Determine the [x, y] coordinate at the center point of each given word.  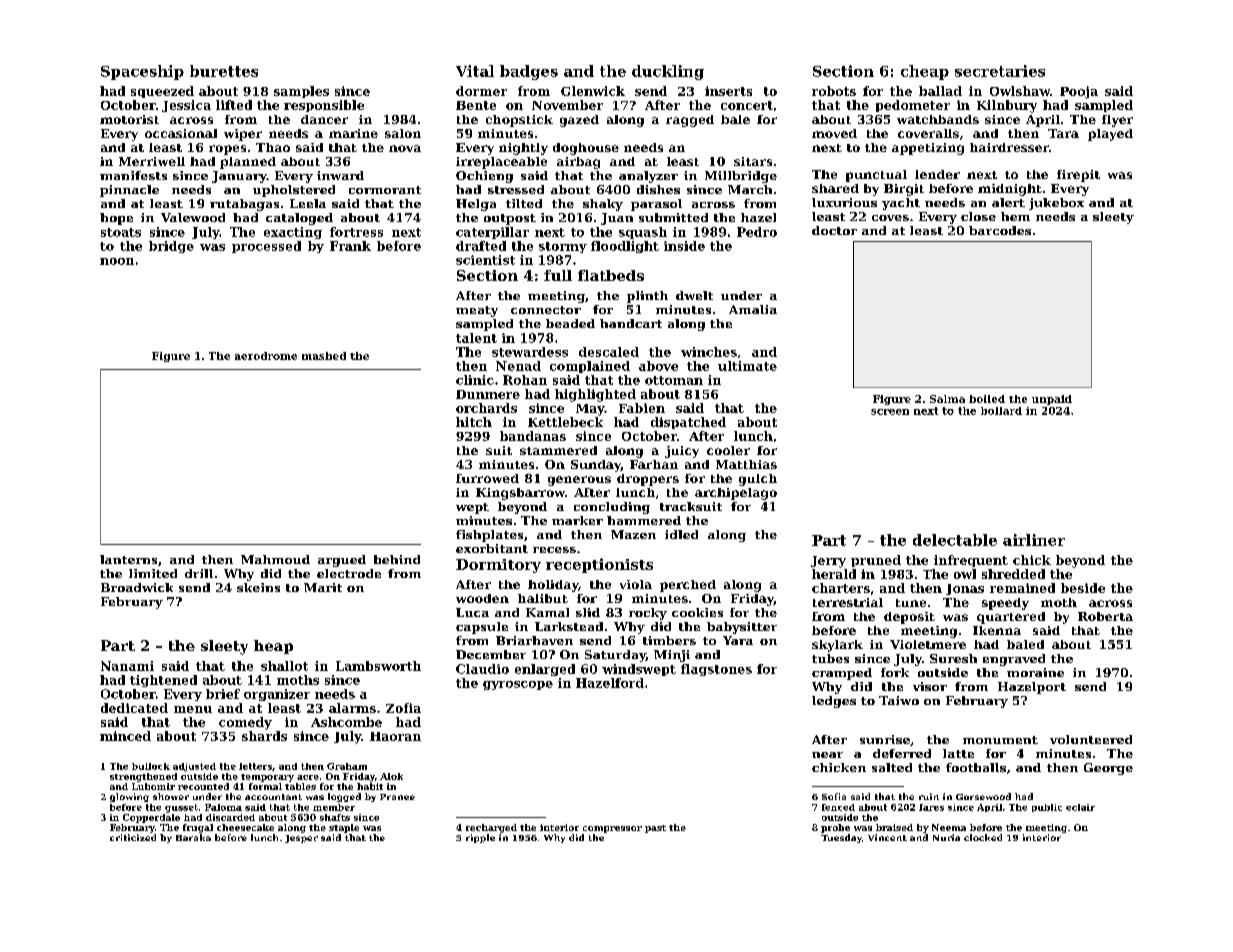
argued [342, 561]
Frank [350, 246]
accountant [273, 797]
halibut [543, 598]
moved [834, 133]
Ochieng [484, 177]
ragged [690, 121]
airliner [1034, 540]
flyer [1117, 121]
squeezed [162, 92]
